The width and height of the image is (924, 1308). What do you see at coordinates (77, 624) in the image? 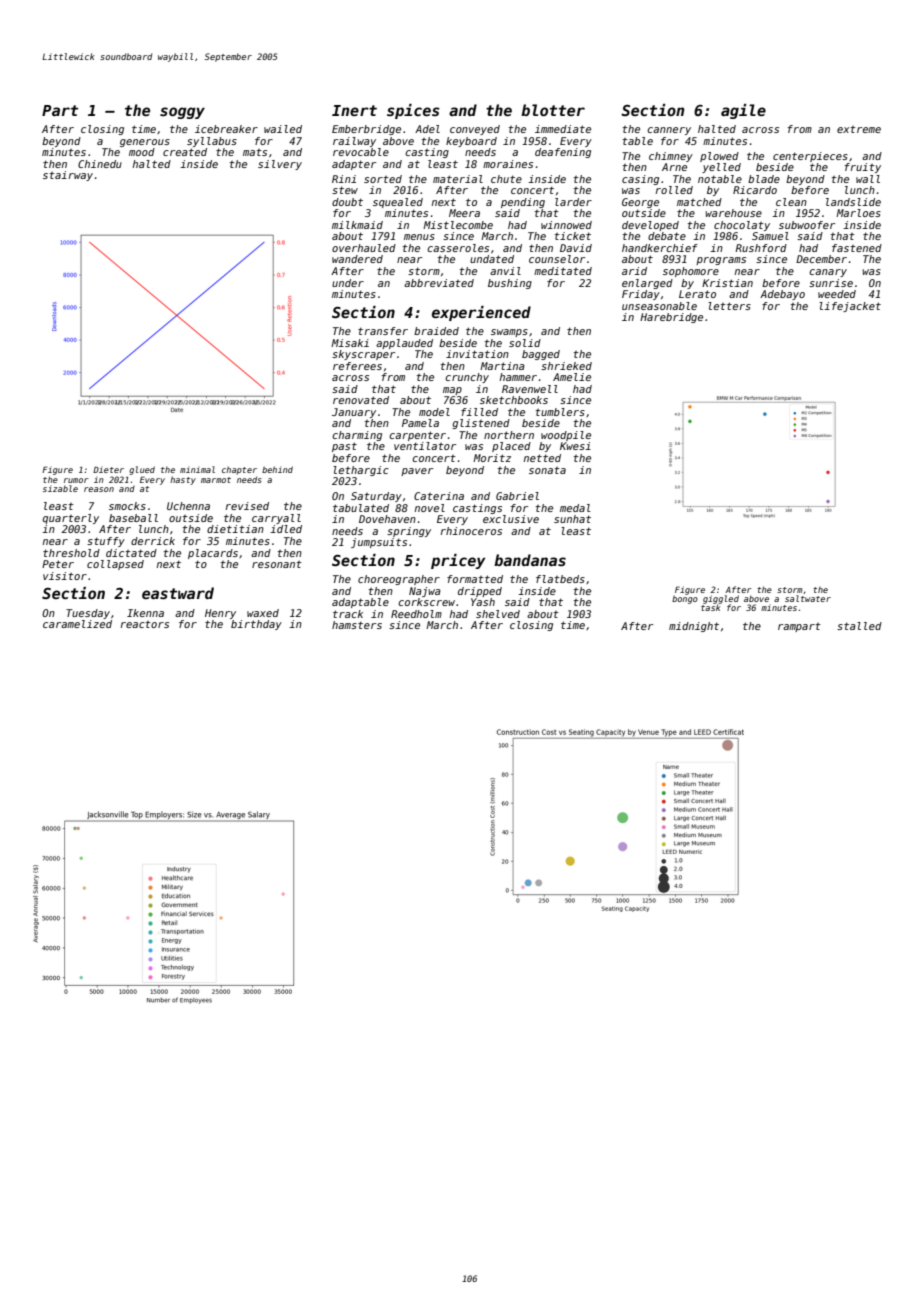
I see `caramelized` at bounding box center [77, 624].
